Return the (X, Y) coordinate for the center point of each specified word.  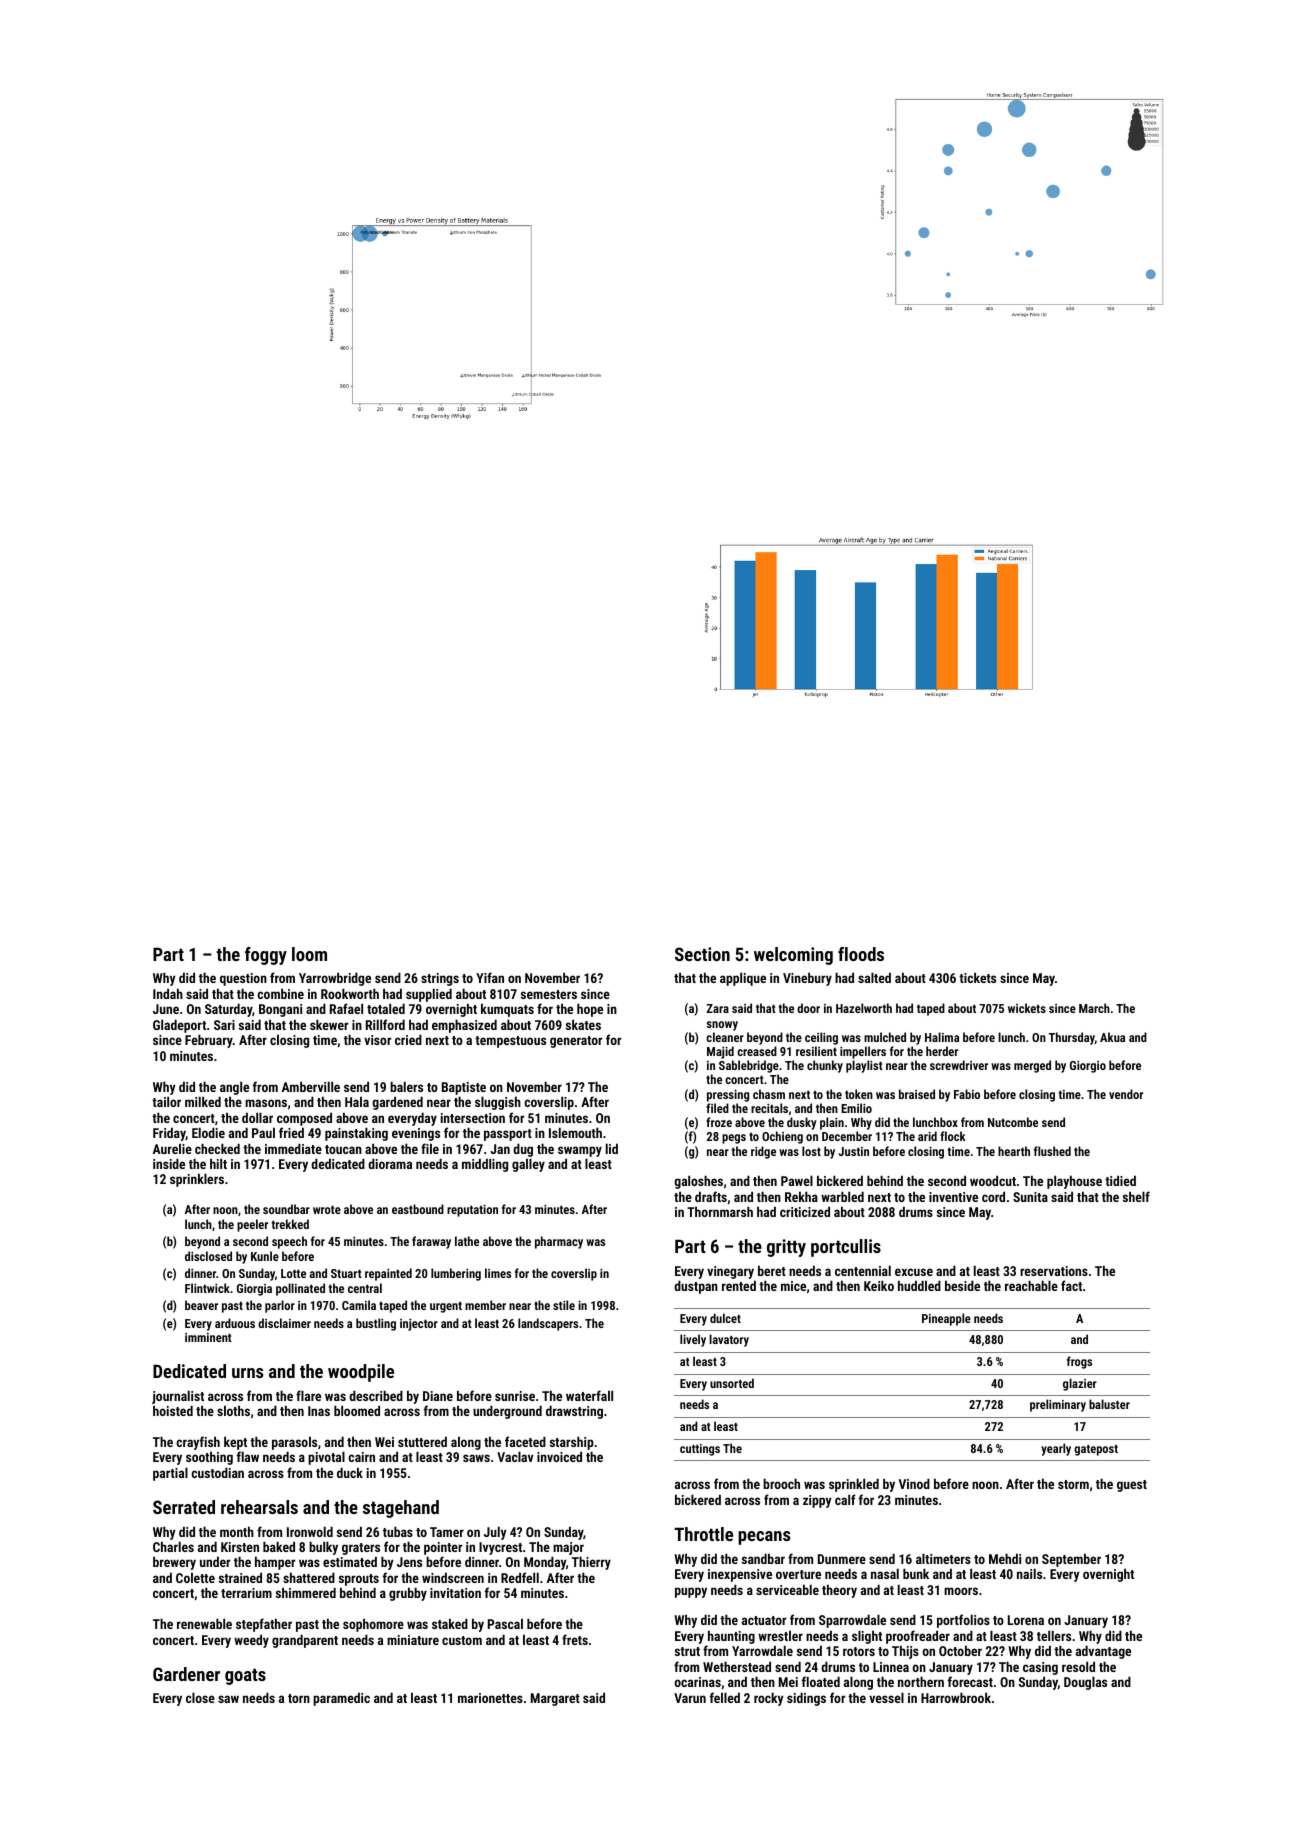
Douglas (1085, 1683)
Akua (1112, 1037)
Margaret (555, 1699)
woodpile (361, 1373)
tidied (1120, 1180)
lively (693, 1340)
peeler (252, 1225)
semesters (549, 994)
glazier (1080, 1384)
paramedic (341, 1699)
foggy (266, 956)
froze (719, 1122)
